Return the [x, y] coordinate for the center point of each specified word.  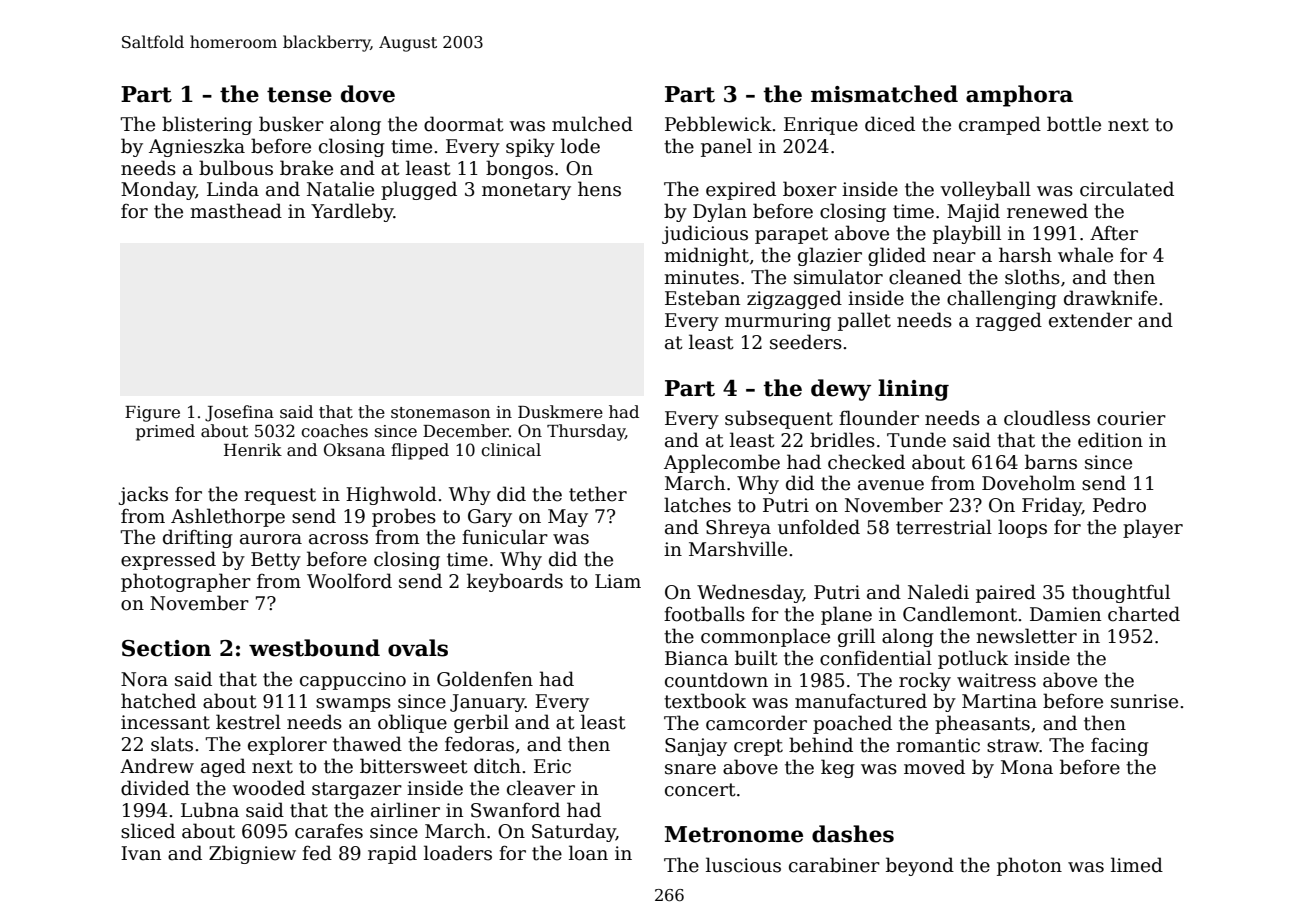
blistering [207, 125]
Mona [1027, 767]
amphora [1019, 96]
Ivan [141, 853]
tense [299, 95]
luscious [743, 865]
